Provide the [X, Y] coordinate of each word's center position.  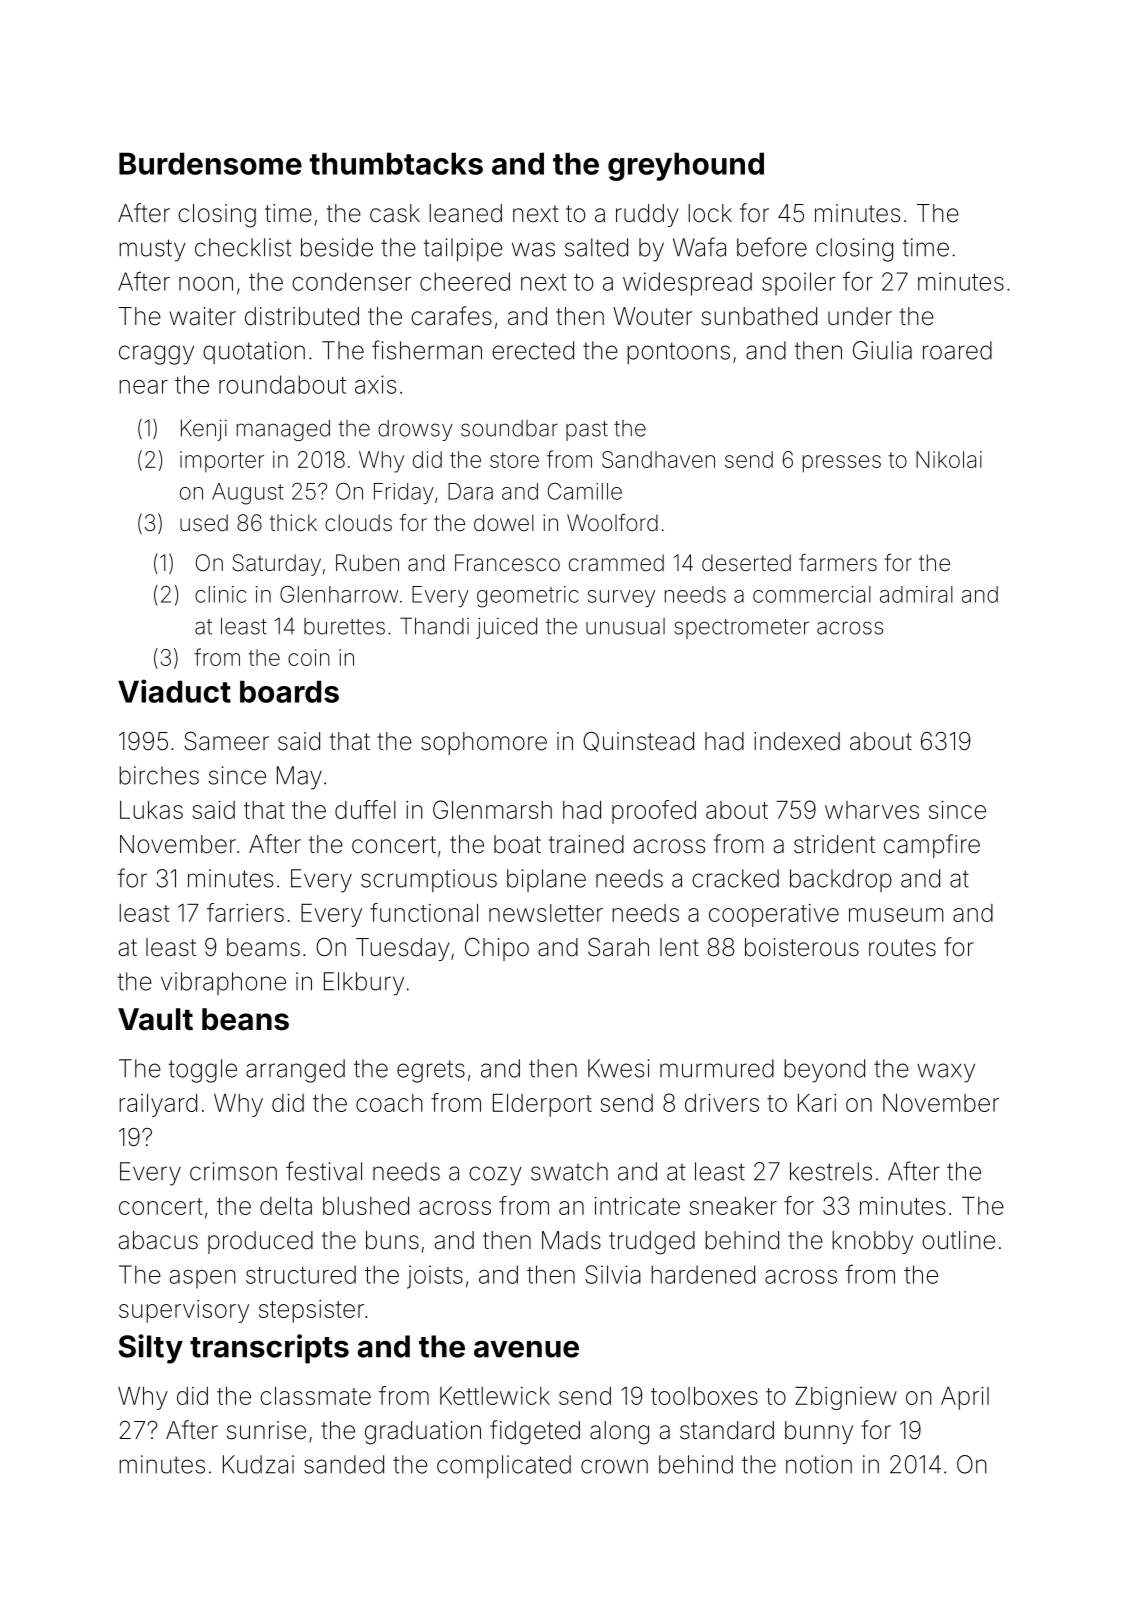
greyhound [686, 166]
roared [957, 350]
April [965, 1398]
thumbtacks [396, 163]
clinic [220, 594]
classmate [315, 1396]
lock [710, 213]
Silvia [613, 1274]
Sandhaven [658, 459]
